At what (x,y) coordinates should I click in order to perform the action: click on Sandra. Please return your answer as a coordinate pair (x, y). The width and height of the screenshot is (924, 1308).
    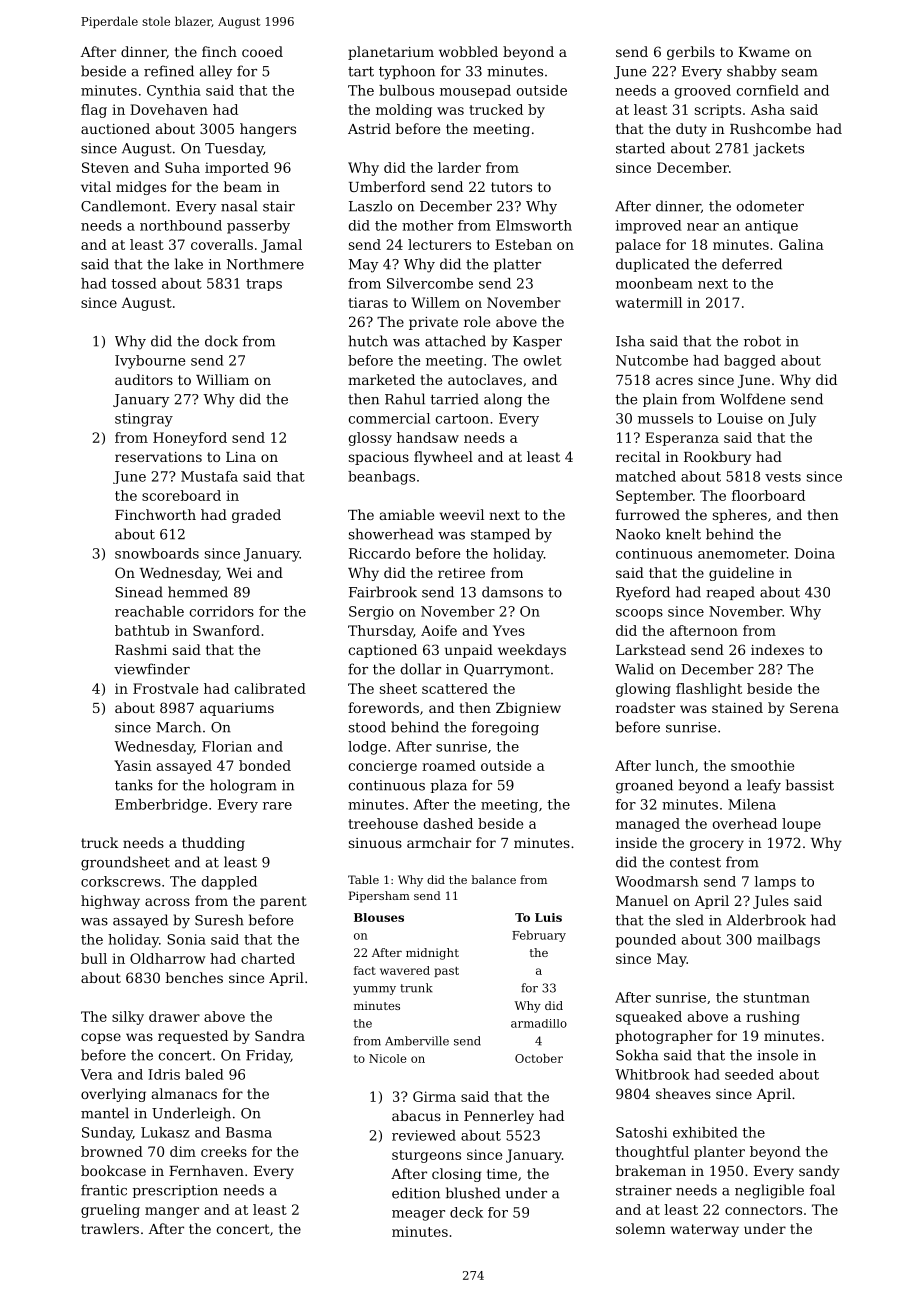
    Looking at the image, I should click on (280, 1035).
